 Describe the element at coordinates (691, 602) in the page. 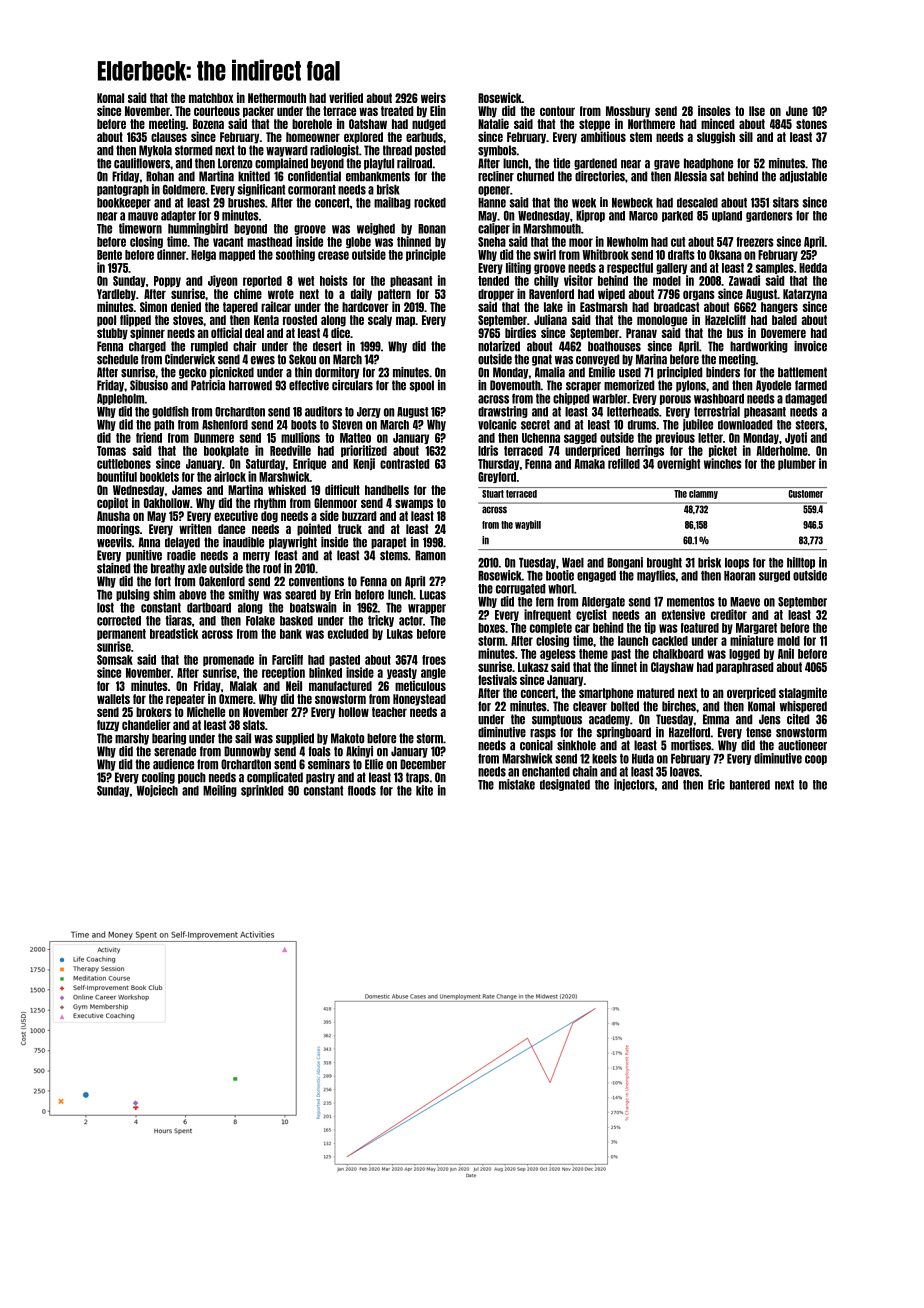

I see `mementos` at that location.
